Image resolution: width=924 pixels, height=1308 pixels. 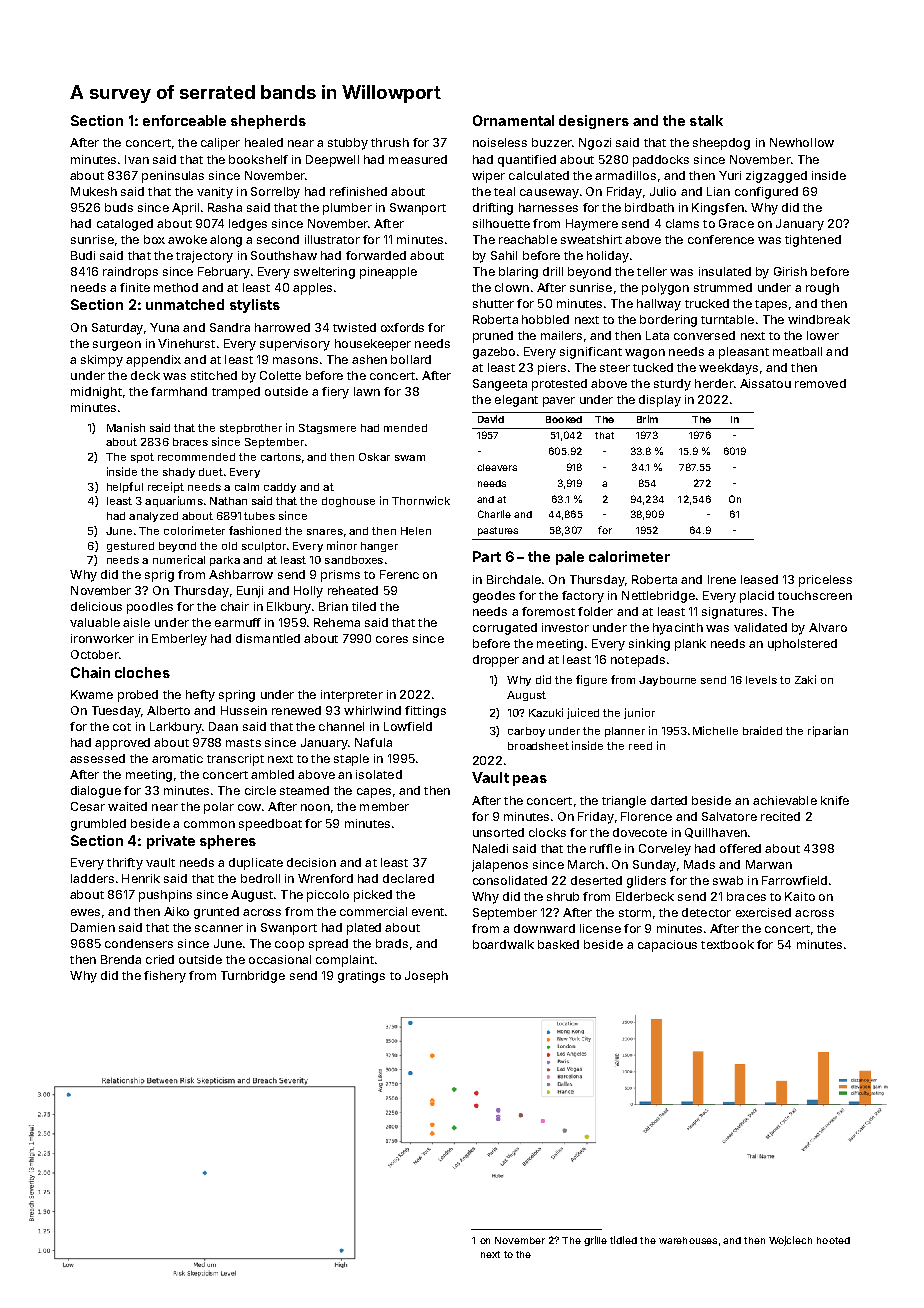 What do you see at coordinates (315, 807) in the screenshot?
I see `noon` at bounding box center [315, 807].
